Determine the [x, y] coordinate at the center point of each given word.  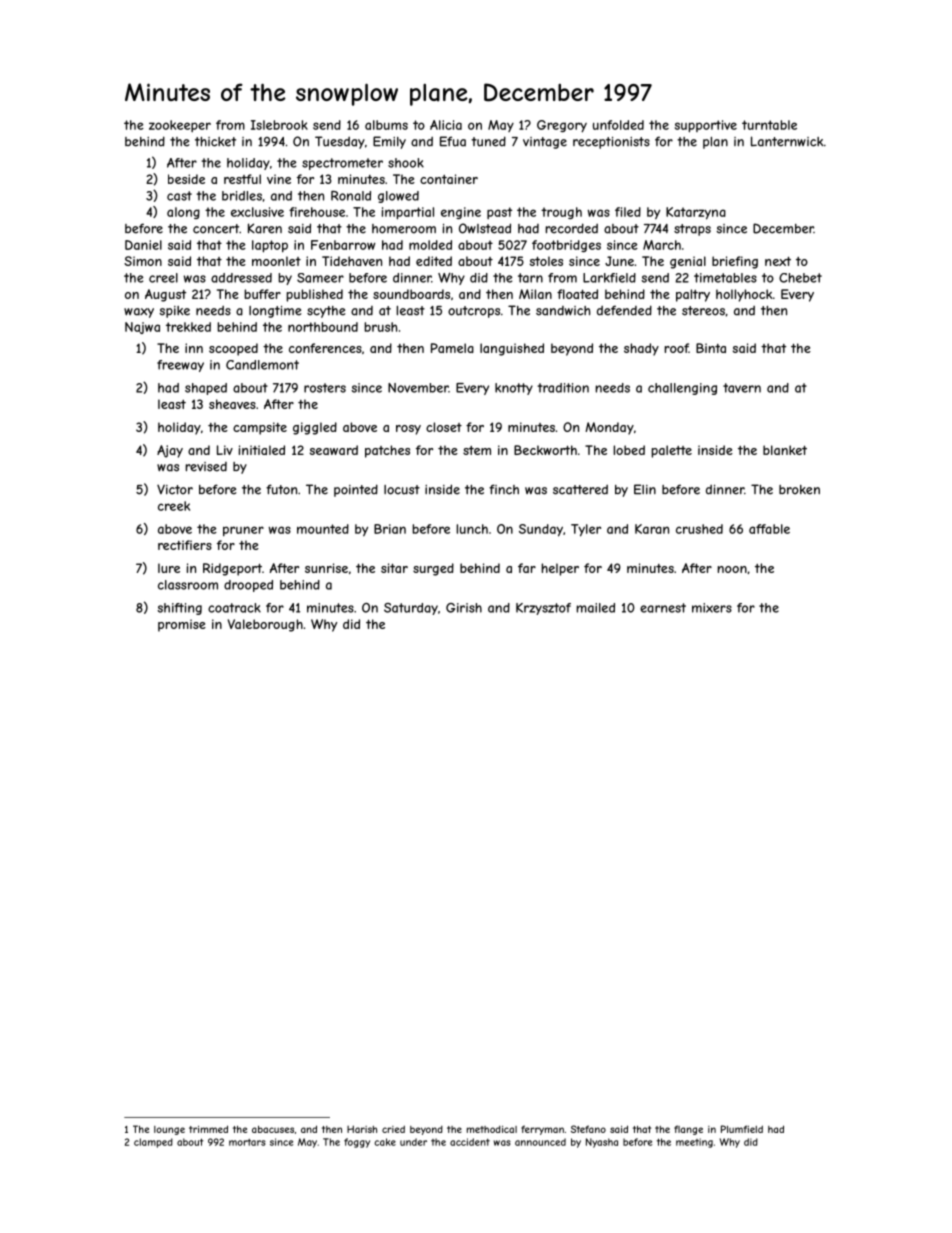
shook [406, 163]
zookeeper [180, 126]
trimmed [208, 1129]
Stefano [588, 1129]
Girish [464, 608]
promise [182, 625]
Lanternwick [787, 141]
